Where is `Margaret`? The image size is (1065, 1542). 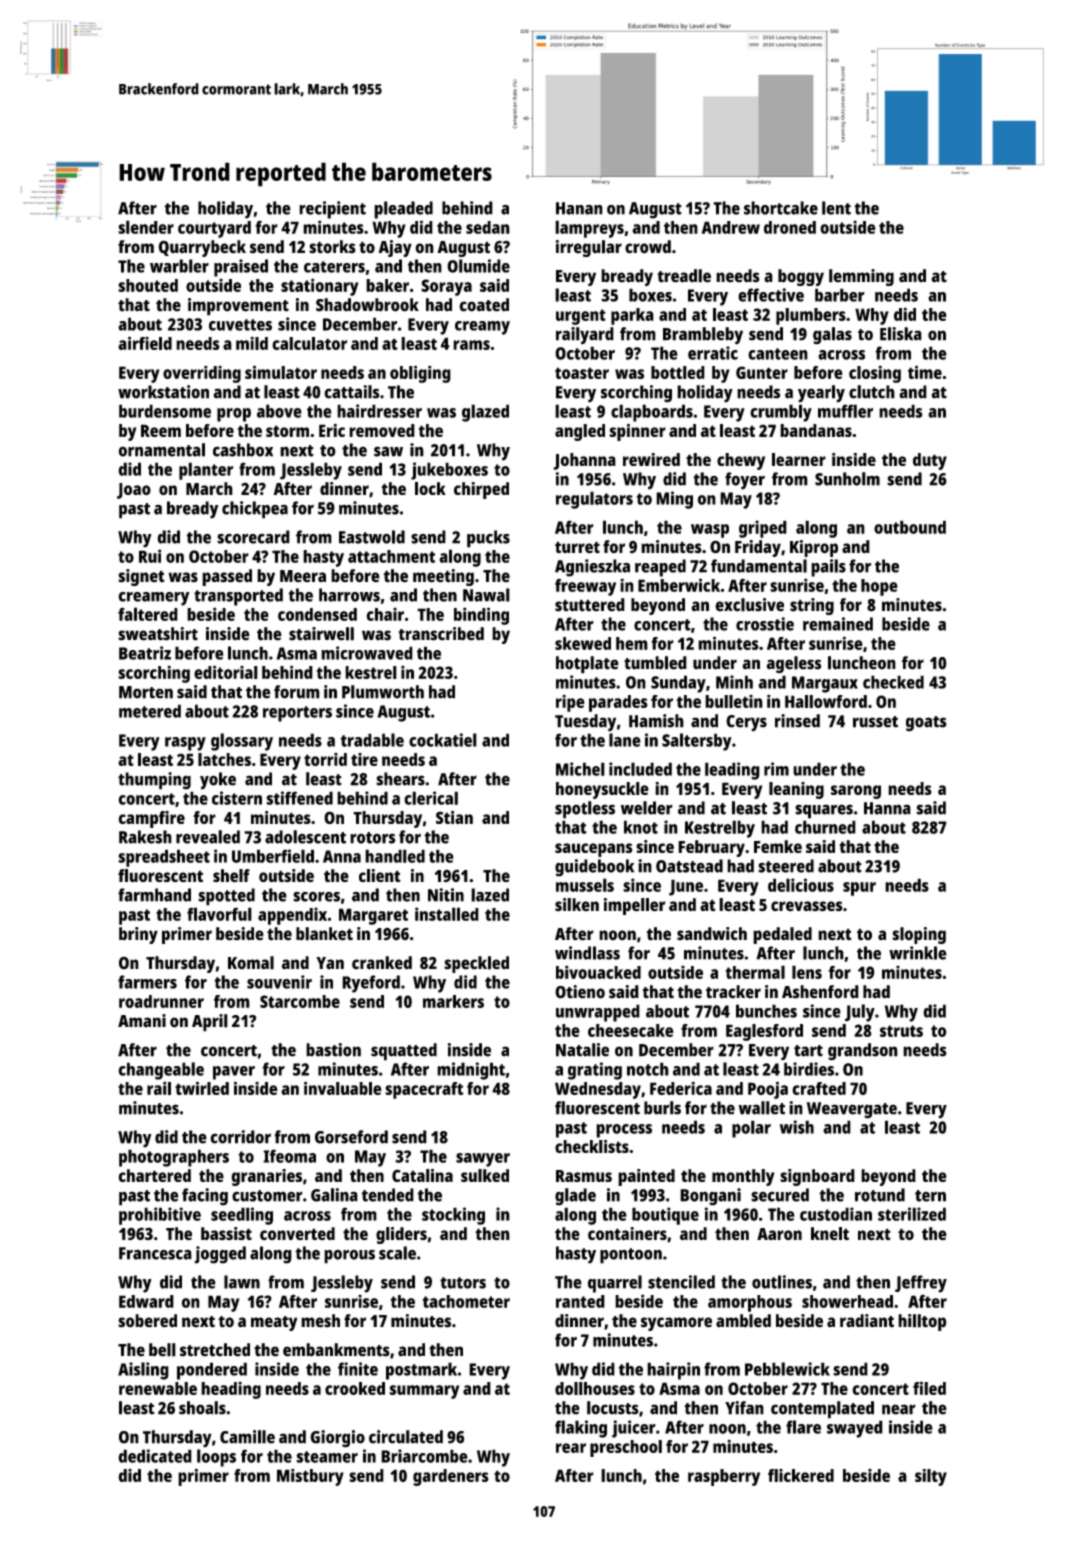
Margaret is located at coordinates (373, 916).
